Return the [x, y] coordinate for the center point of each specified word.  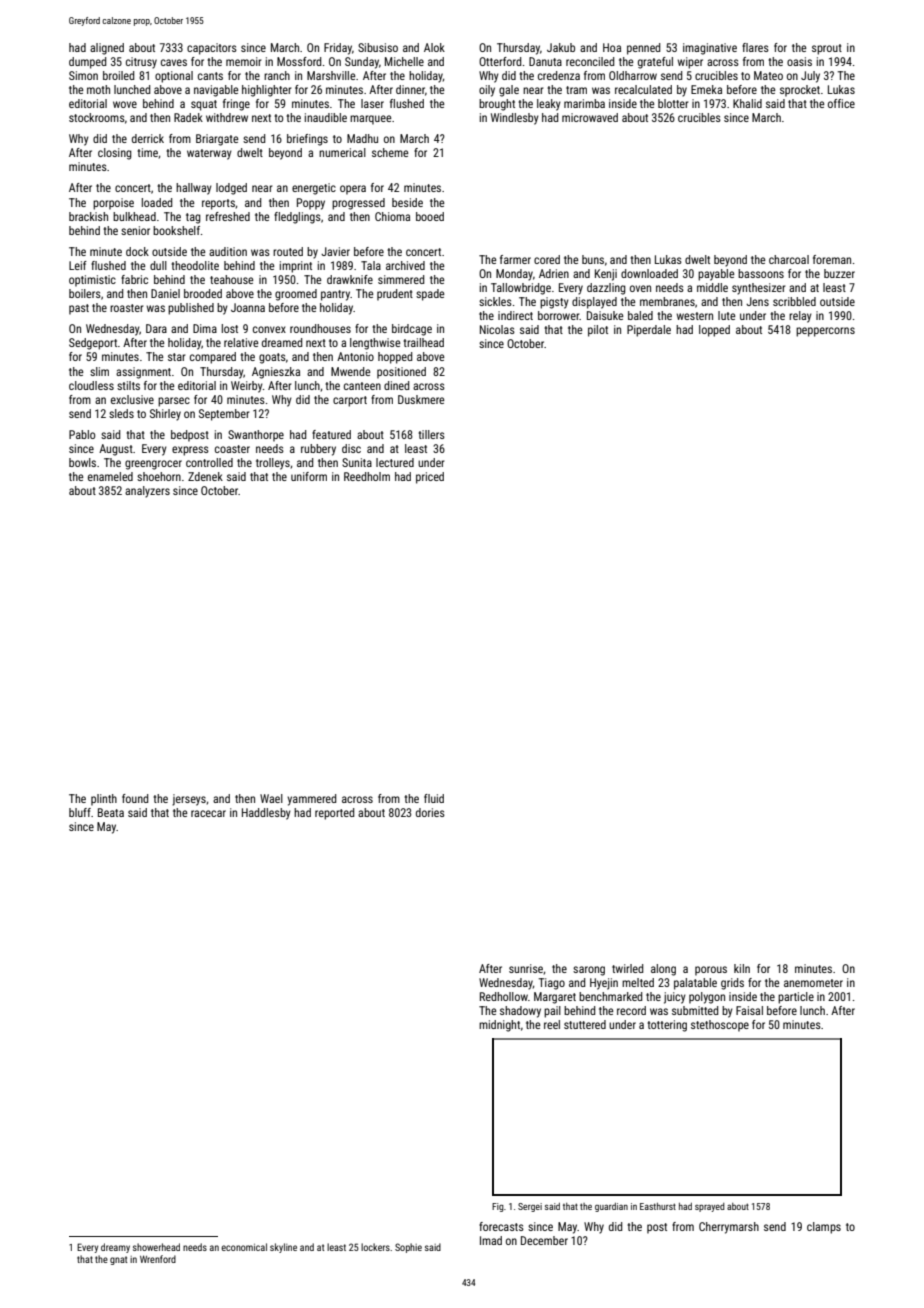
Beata [111, 812]
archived [405, 265]
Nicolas [497, 329]
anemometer [813, 983]
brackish [88, 216]
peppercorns [825, 332]
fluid [434, 798]
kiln [742, 968]
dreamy [115, 1248]
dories [430, 812]
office [841, 103]
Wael [271, 798]
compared [213, 358]
